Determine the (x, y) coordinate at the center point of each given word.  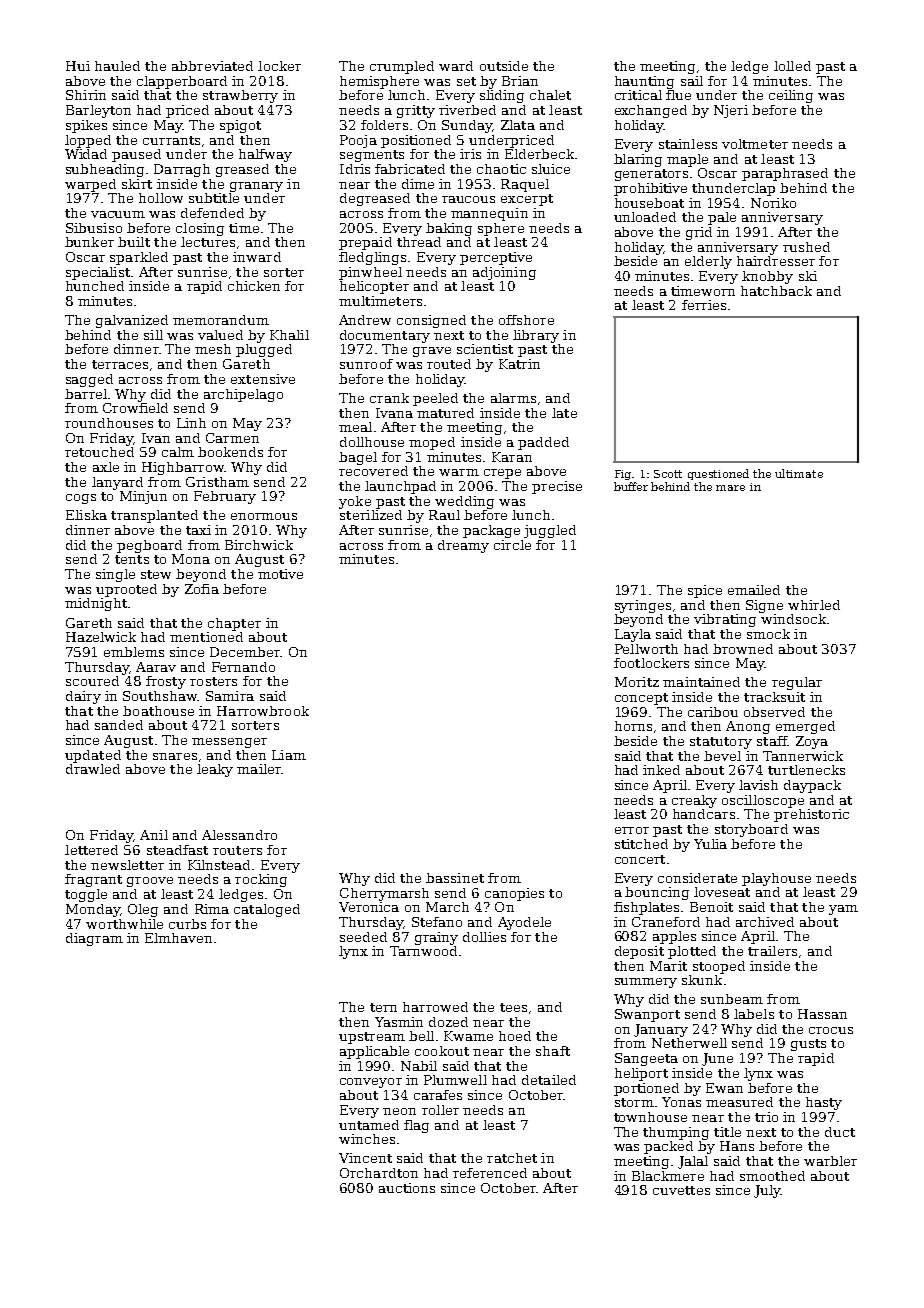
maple (687, 160)
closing (200, 229)
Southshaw (160, 696)
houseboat (649, 203)
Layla (633, 635)
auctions (407, 1188)
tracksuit (774, 697)
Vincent (365, 1158)
